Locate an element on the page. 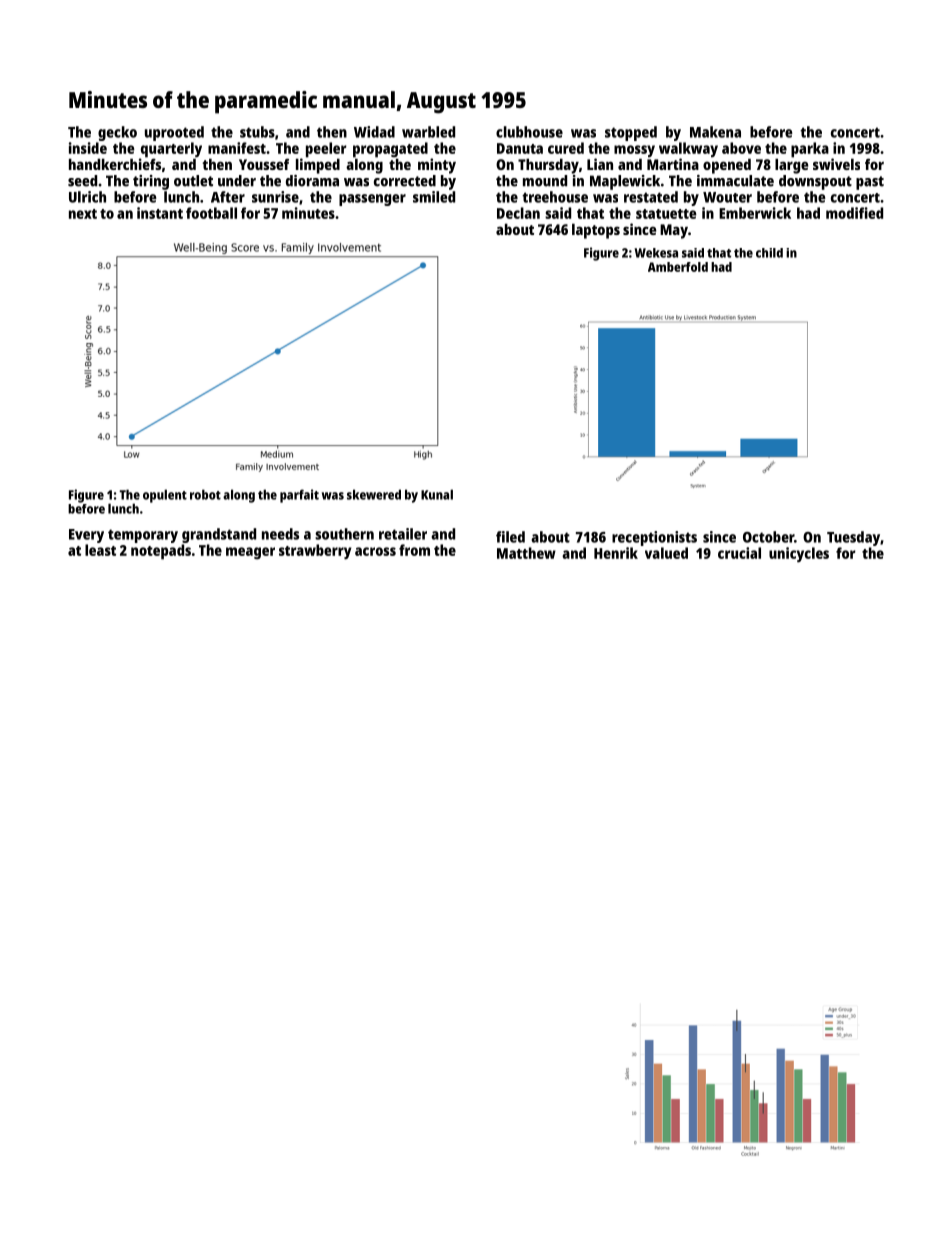 This page has width=952, height=1233. inside is located at coordinates (88, 148).
